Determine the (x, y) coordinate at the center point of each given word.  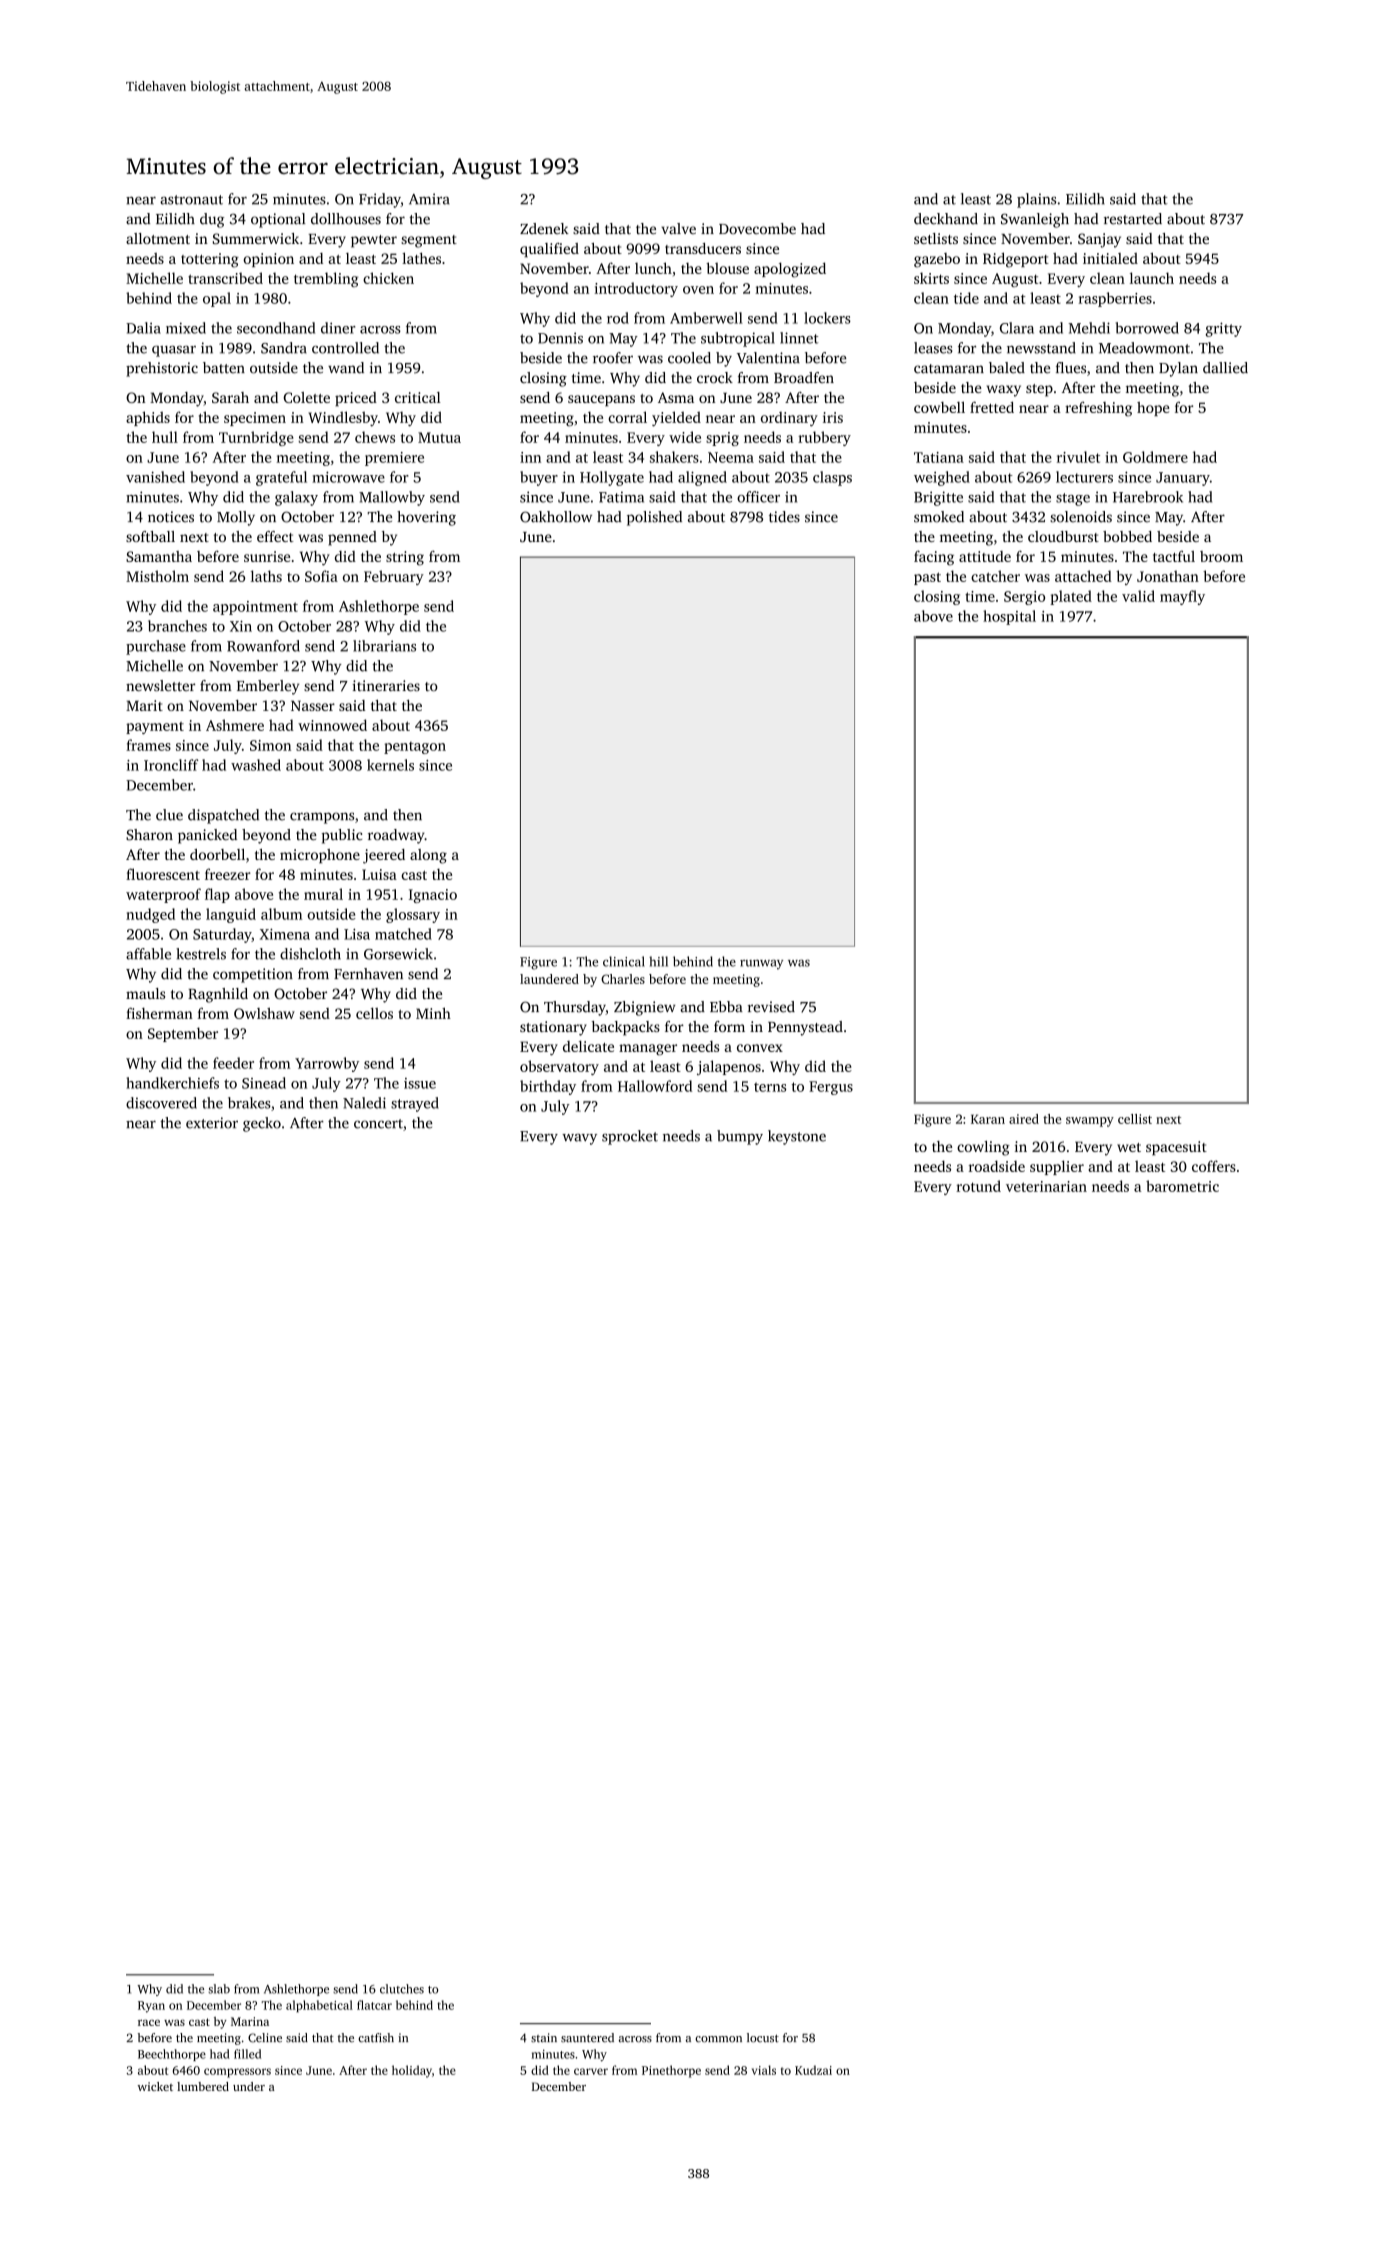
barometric (1182, 1186)
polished (654, 518)
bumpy (740, 1137)
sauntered (587, 2038)
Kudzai (813, 2070)
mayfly (1182, 597)
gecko (262, 1124)
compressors (237, 2073)
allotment (158, 238)
